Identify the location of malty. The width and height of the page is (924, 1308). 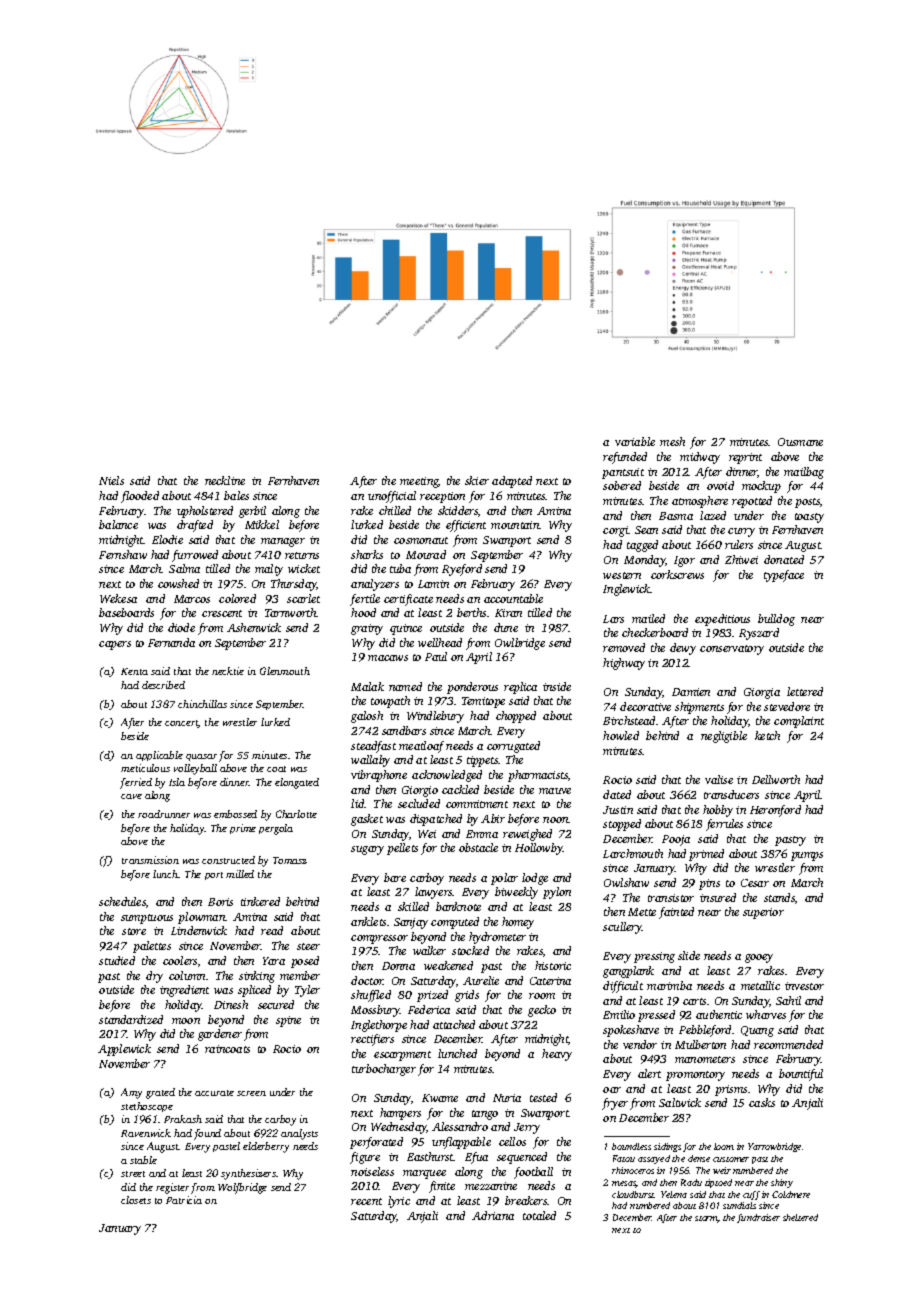
(269, 570).
